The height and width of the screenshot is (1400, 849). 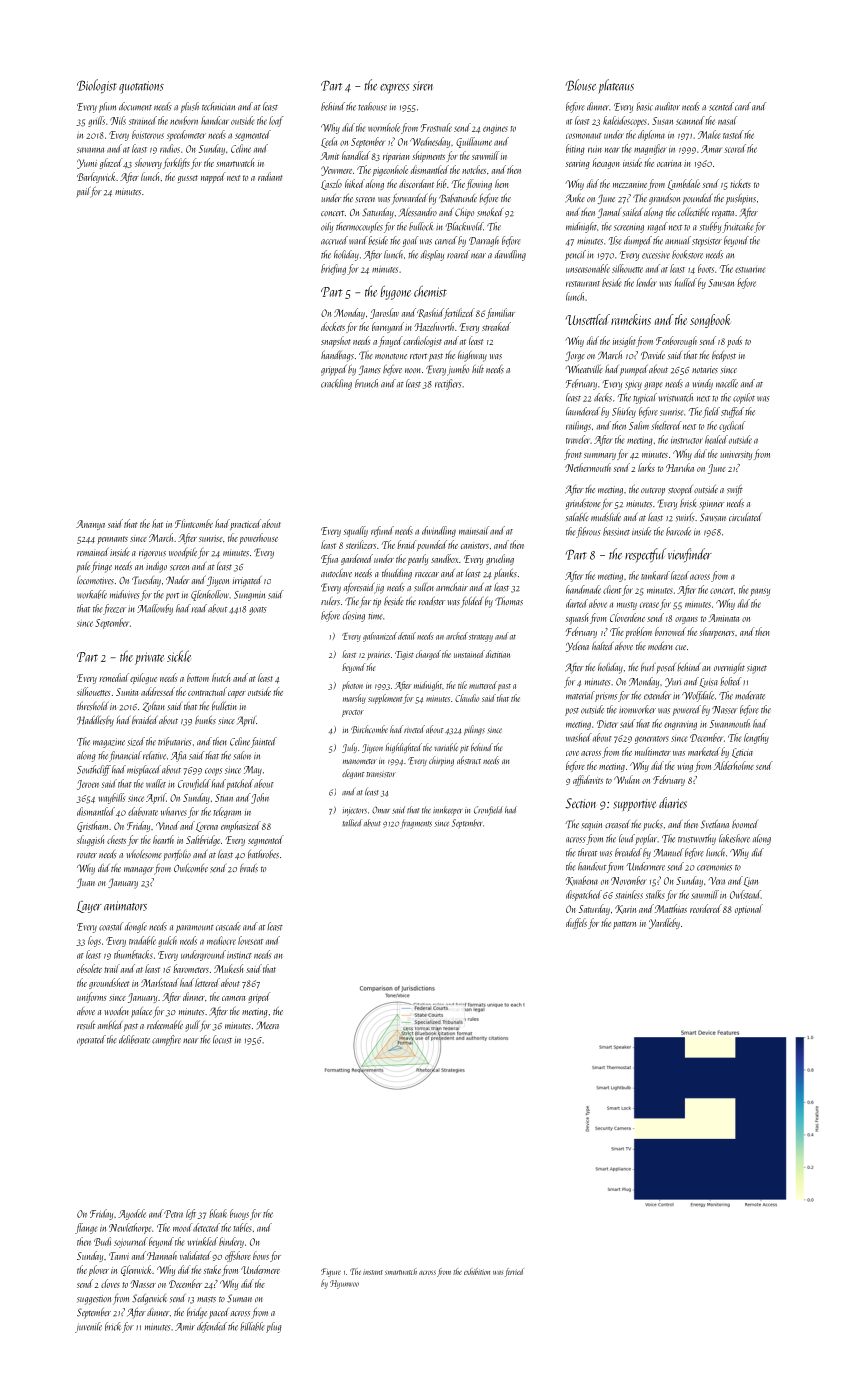 What do you see at coordinates (132, 1214) in the screenshot?
I see `Ayodele` at bounding box center [132, 1214].
